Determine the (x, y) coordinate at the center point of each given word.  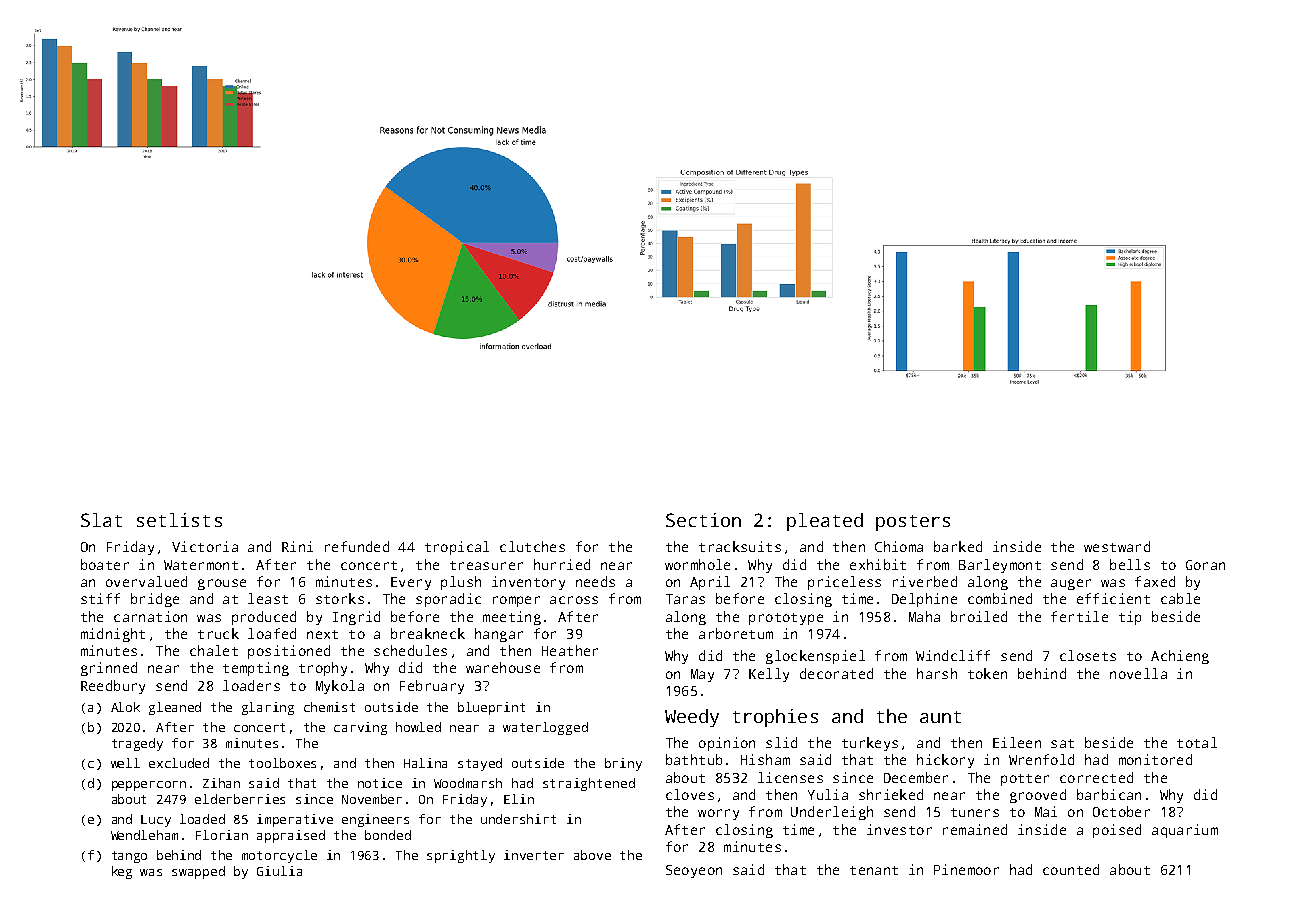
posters (913, 523)
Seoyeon (694, 871)
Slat (101, 520)
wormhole (697, 564)
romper (516, 601)
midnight (113, 635)
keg (122, 872)
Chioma (899, 546)
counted (1071, 869)
